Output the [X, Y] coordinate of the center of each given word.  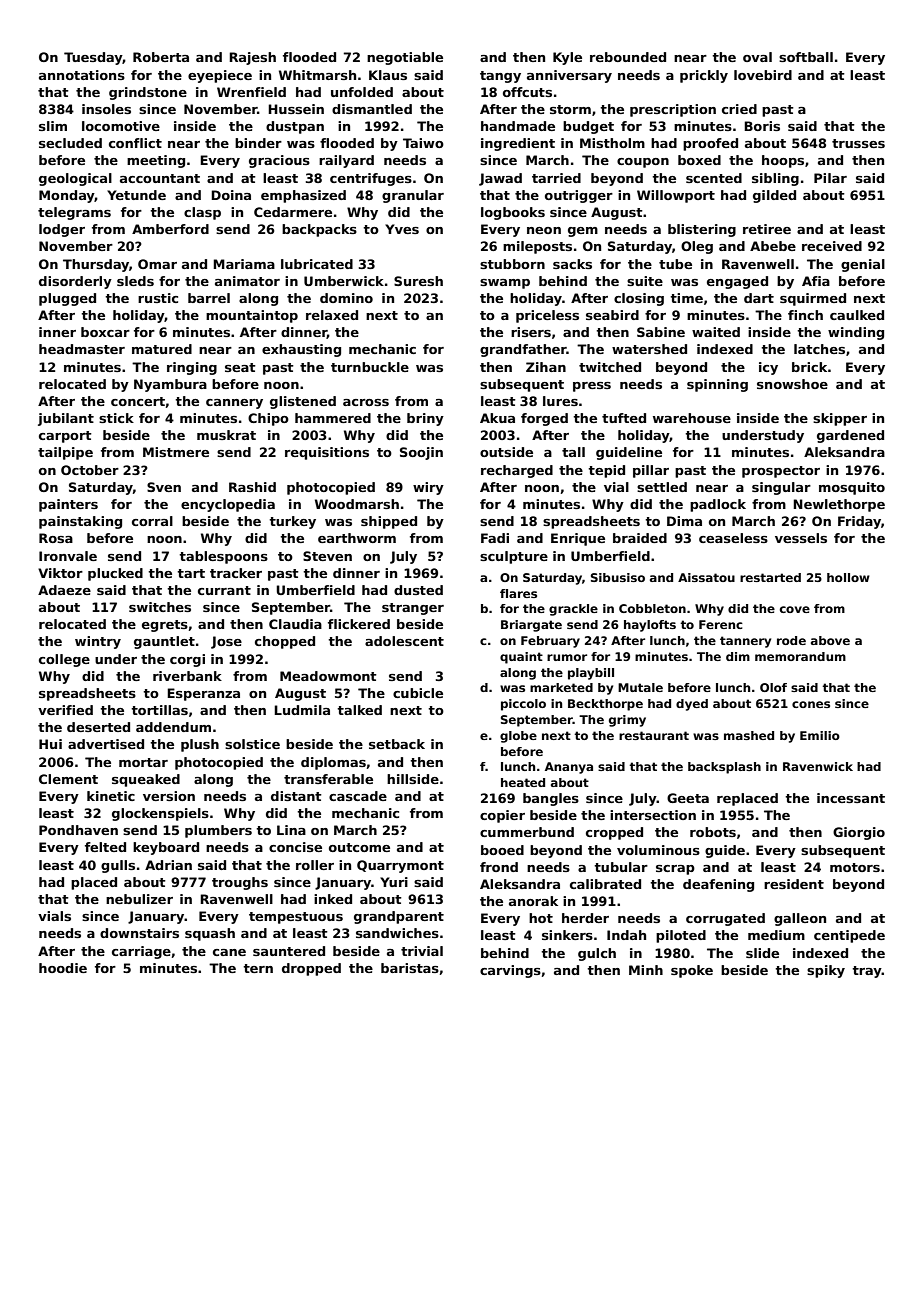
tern [258, 968]
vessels [801, 538]
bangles [551, 799]
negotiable [405, 58]
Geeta [688, 798]
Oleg [697, 247]
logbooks [513, 213]
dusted [418, 590]
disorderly [75, 282]
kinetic [111, 796]
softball [806, 57]
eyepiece [220, 76]
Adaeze [64, 590]
